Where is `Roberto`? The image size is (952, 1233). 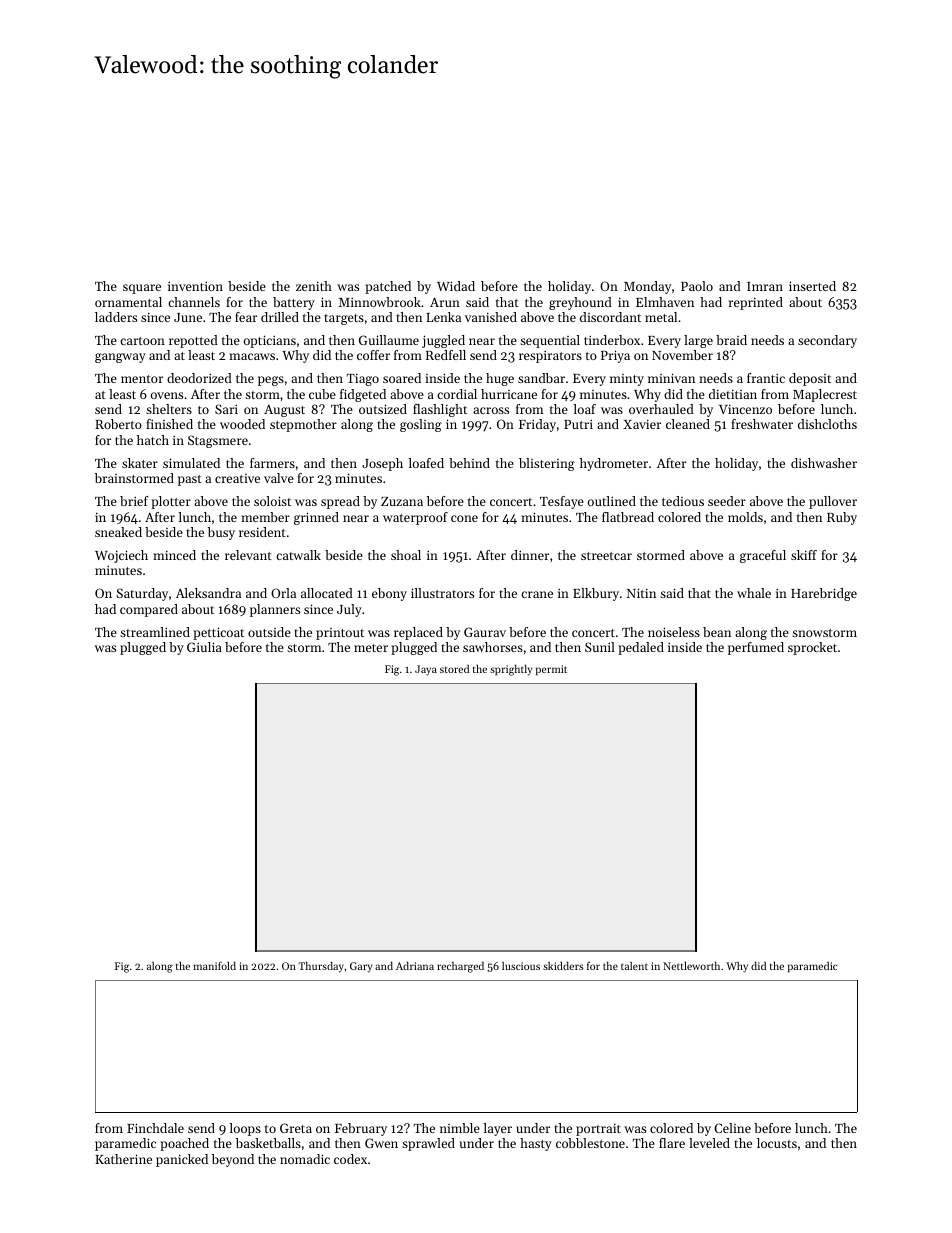
Roberto is located at coordinates (118, 424).
